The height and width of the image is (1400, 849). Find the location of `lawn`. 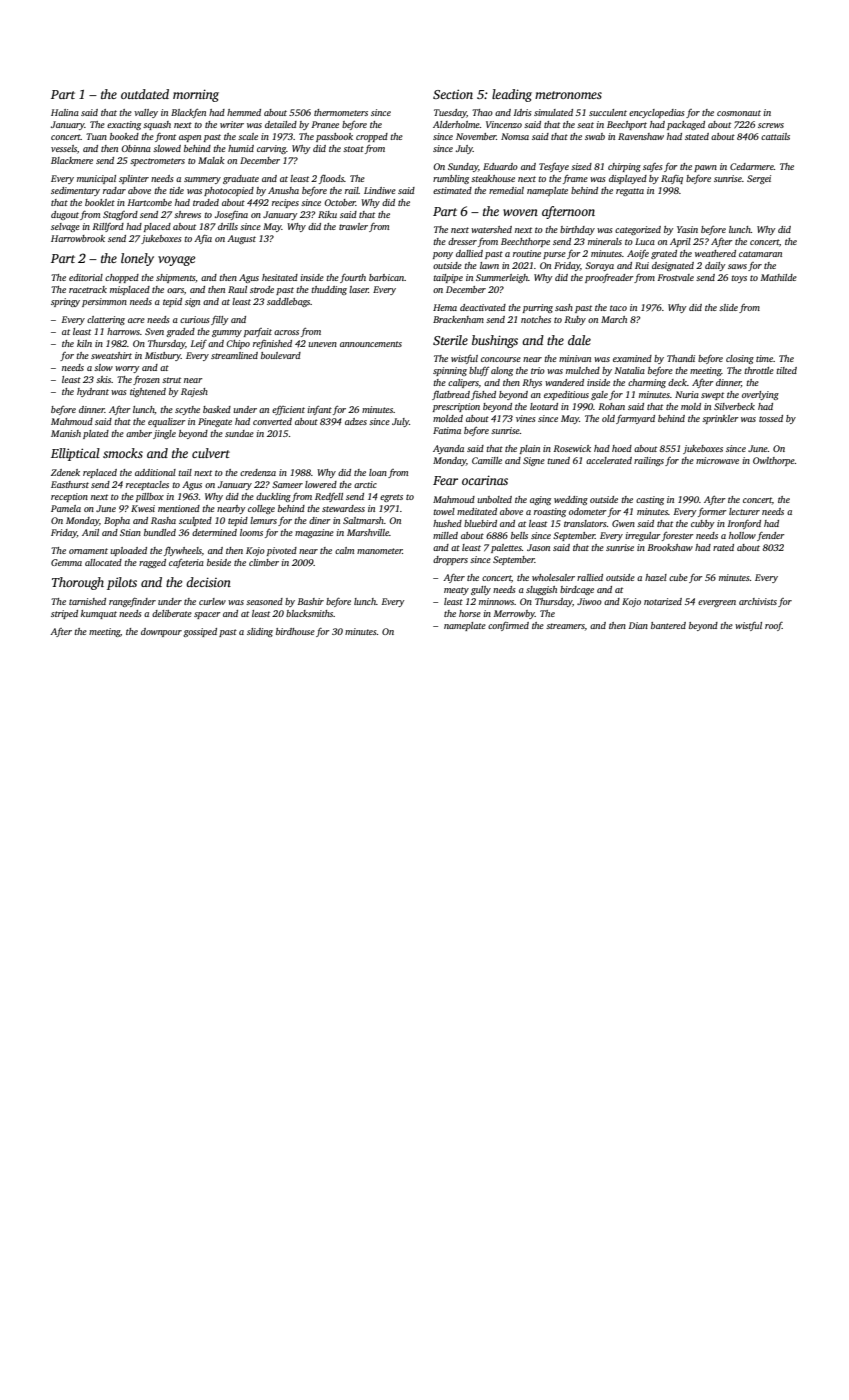

lawn is located at coordinates (489, 265).
